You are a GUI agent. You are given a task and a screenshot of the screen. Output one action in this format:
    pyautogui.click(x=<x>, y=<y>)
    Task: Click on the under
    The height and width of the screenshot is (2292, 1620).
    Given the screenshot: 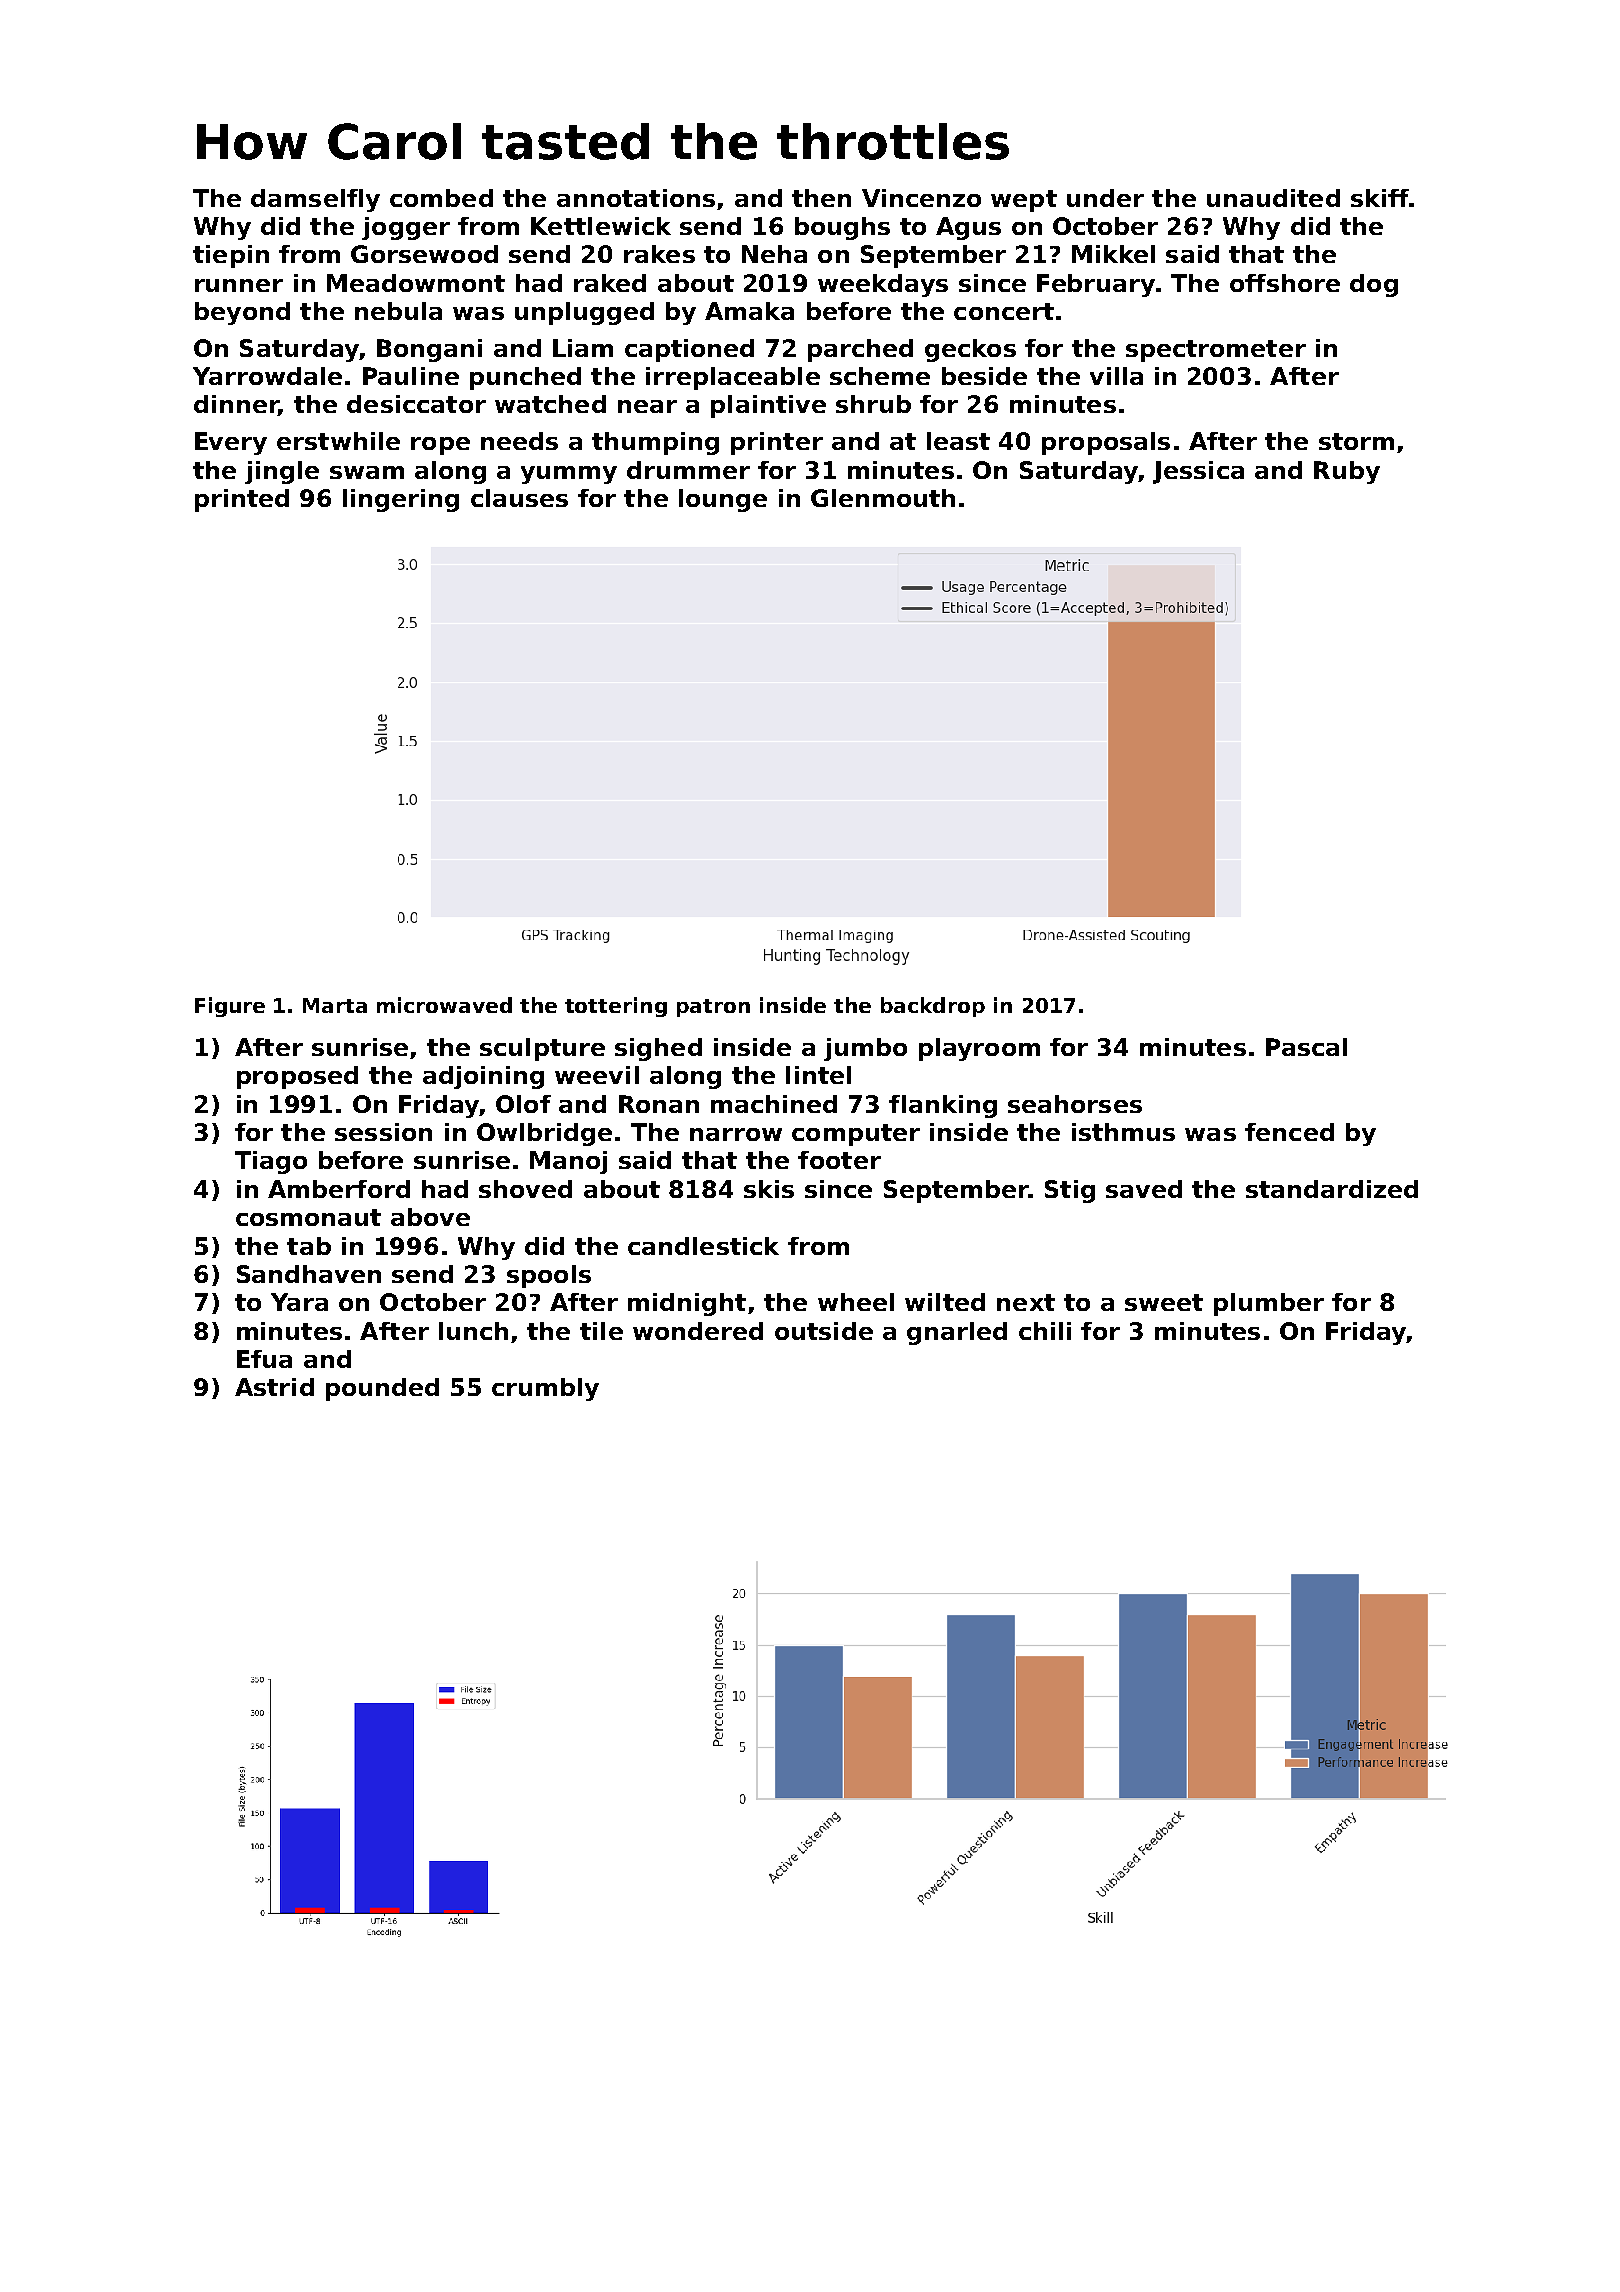 What is the action you would take?
    pyautogui.click(x=1105, y=198)
